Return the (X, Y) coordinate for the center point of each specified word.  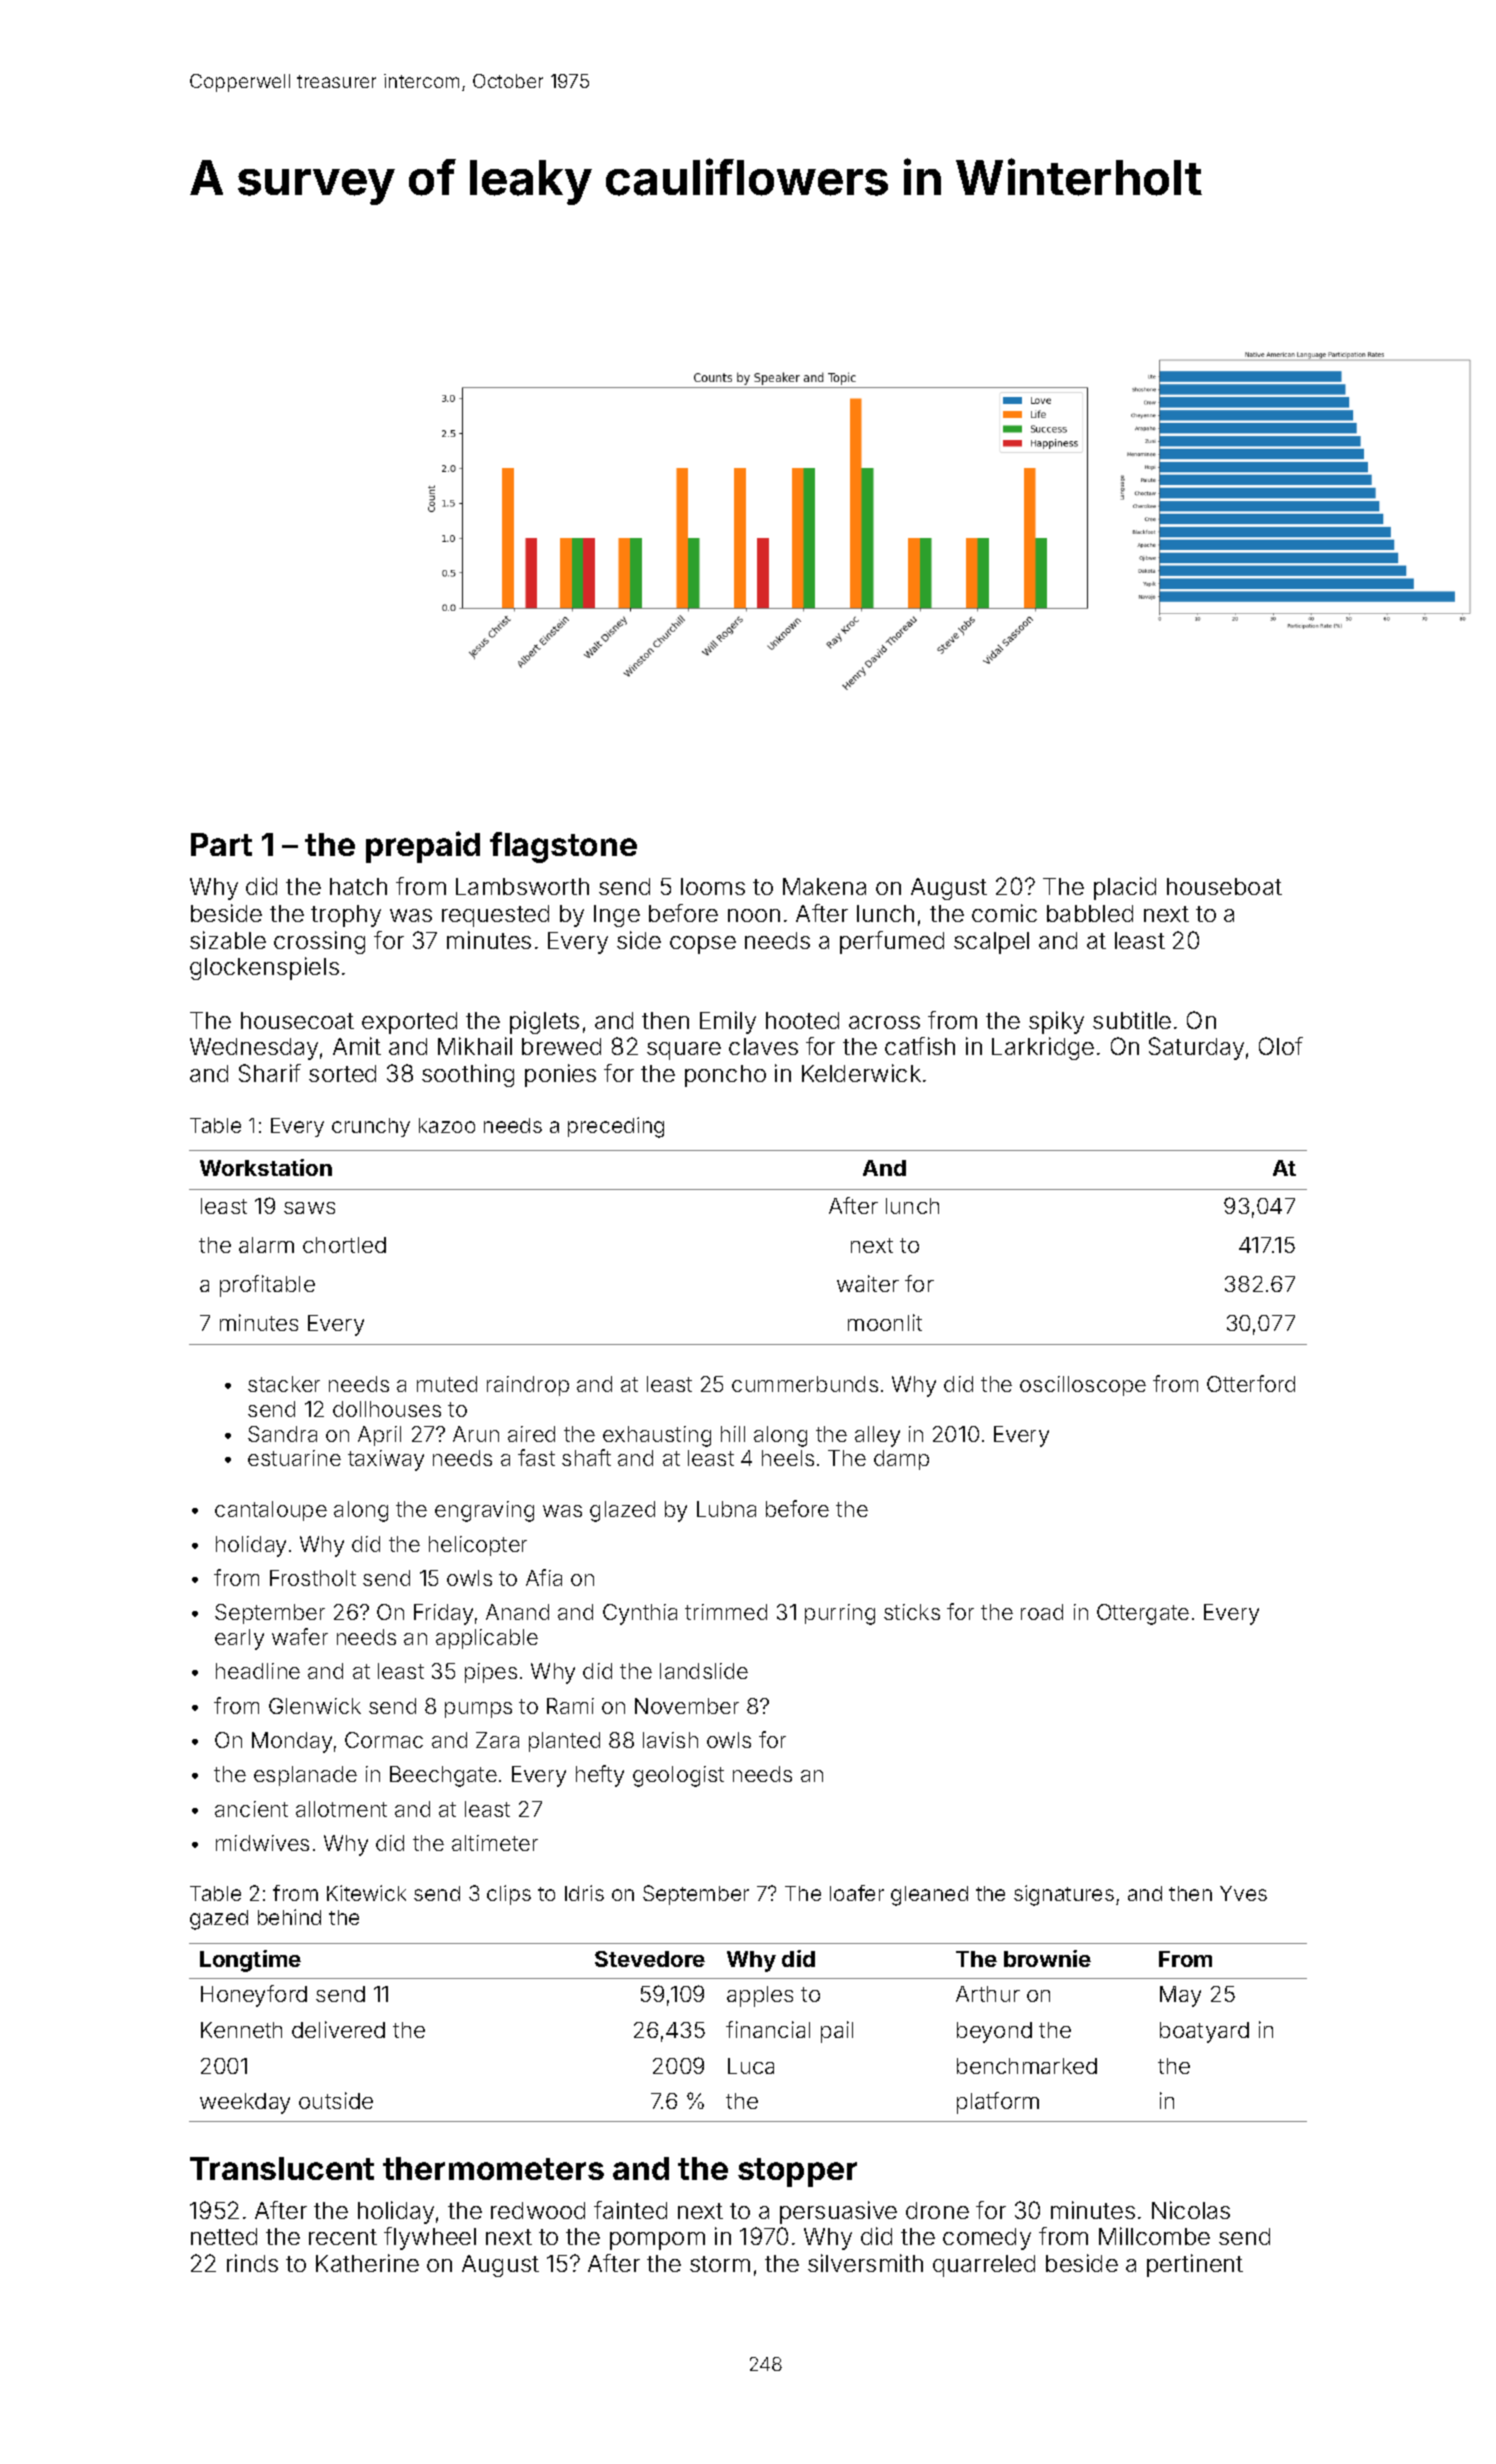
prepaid (423, 847)
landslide (704, 1671)
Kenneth (241, 2030)
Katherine (367, 2263)
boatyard (1204, 2032)
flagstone (563, 847)
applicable (487, 1639)
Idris (584, 1893)
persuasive (838, 2212)
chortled (344, 1245)
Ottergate (1143, 1614)
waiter (868, 1283)
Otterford (1251, 1383)
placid (1125, 888)
